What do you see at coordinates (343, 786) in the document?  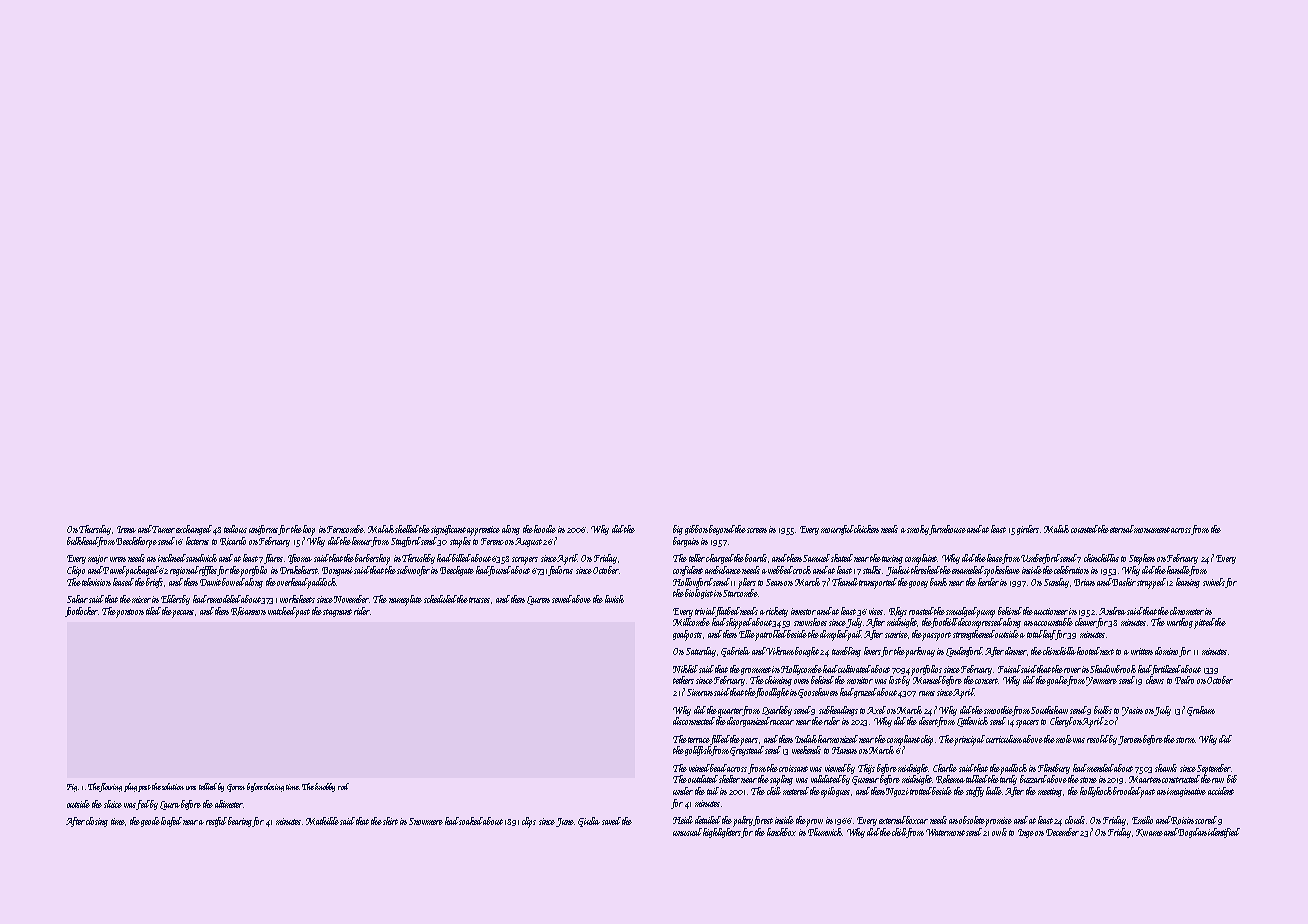 I see `rod` at bounding box center [343, 786].
